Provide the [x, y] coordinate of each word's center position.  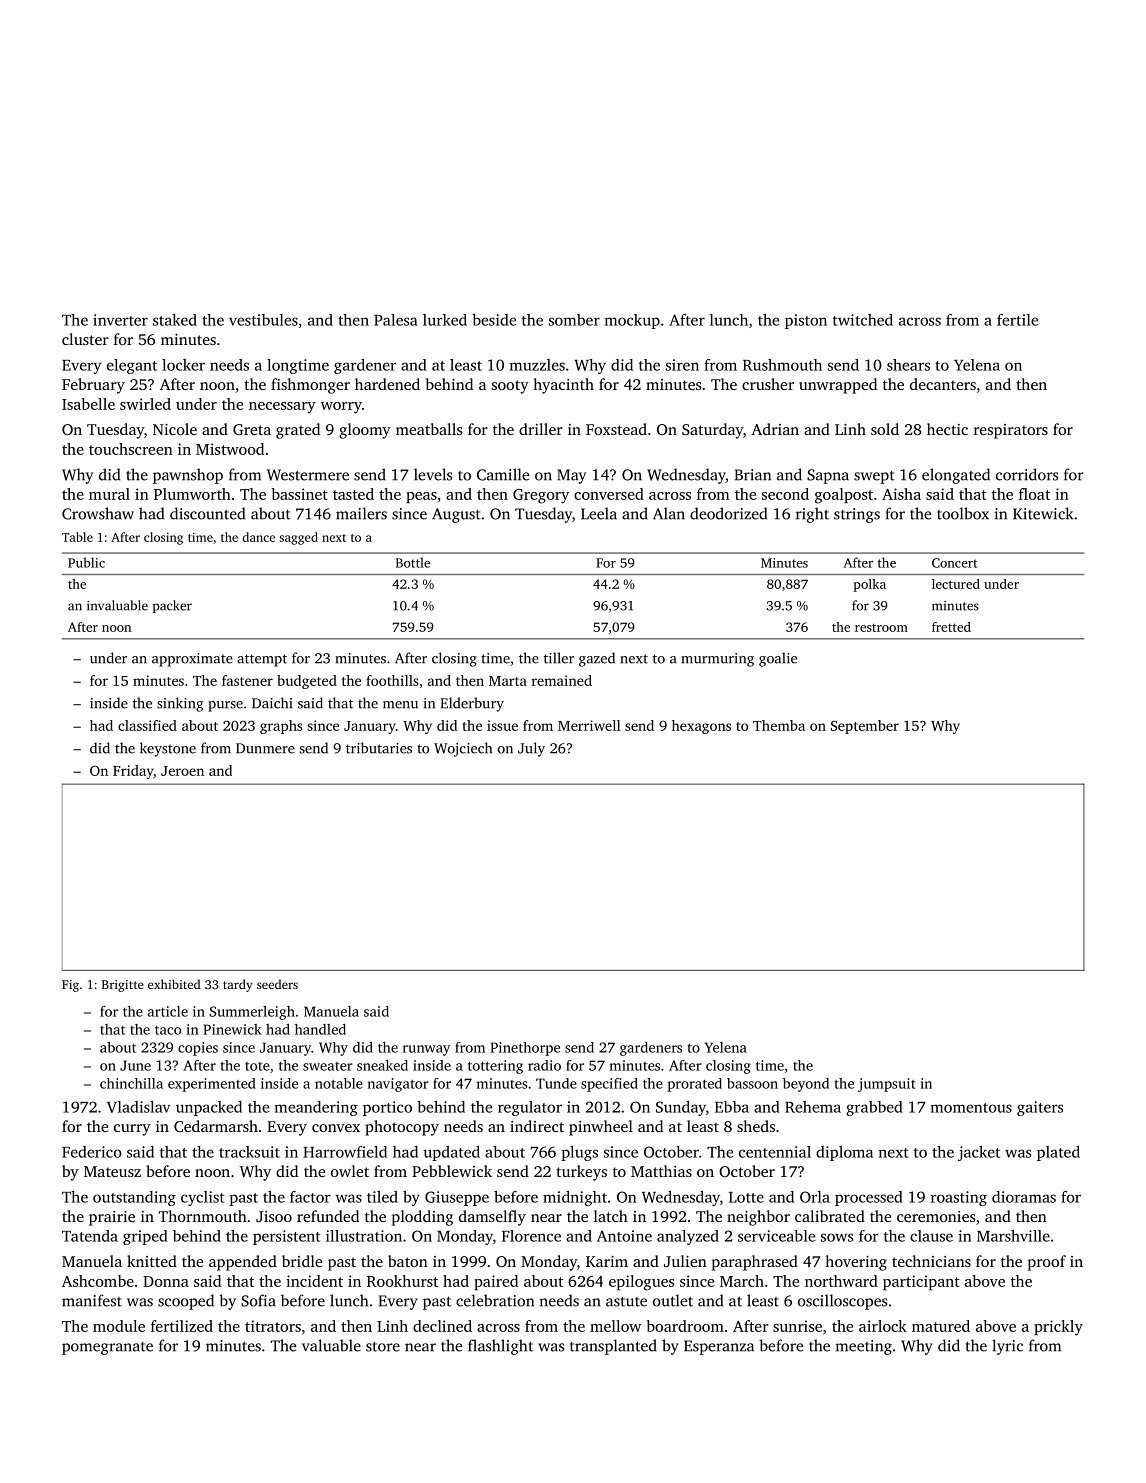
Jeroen [182, 771]
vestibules [263, 320]
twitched [863, 320]
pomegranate [107, 1348]
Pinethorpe [525, 1049]
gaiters [1040, 1108]
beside [494, 320]
